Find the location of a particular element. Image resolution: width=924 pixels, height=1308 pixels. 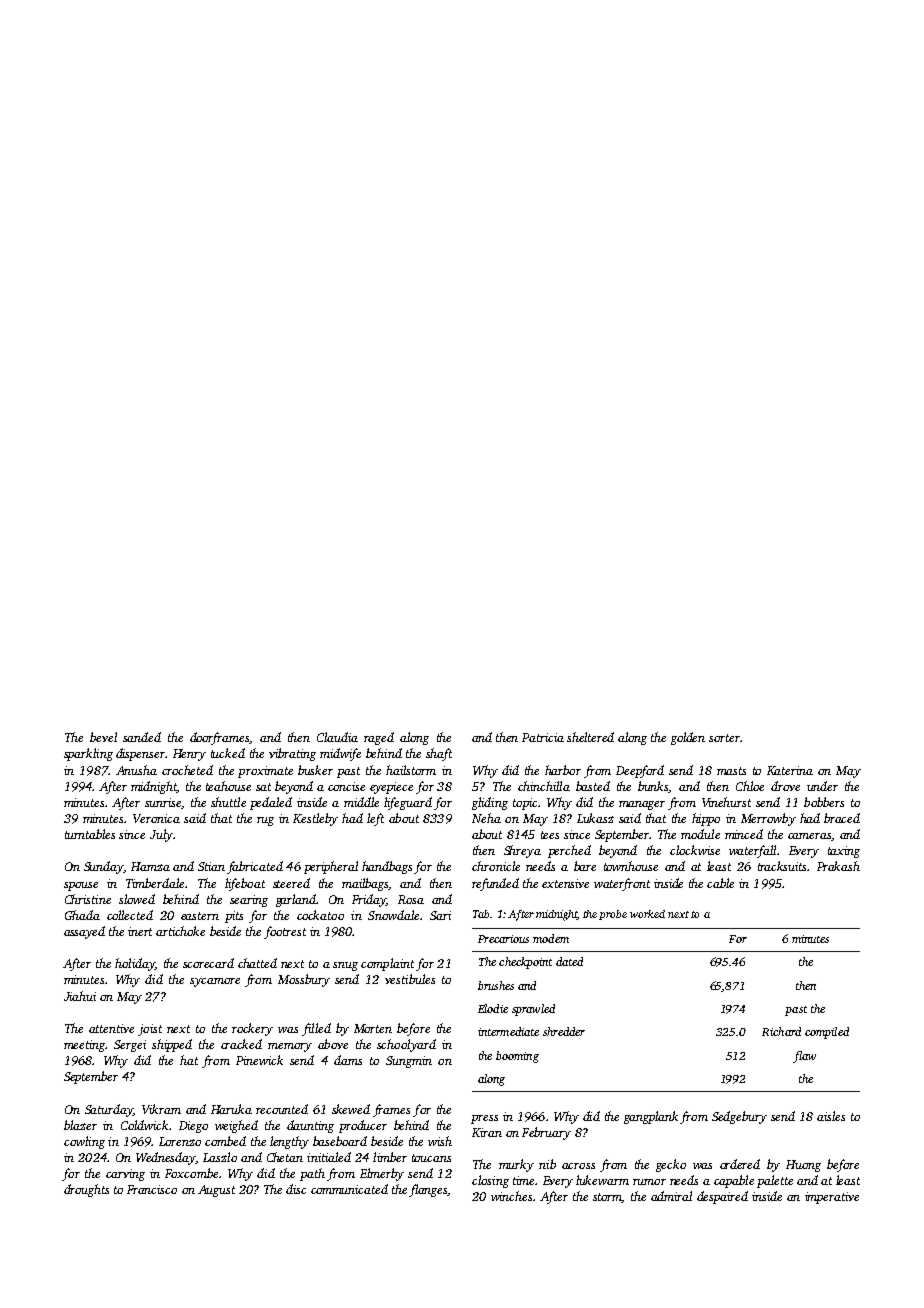

sunrise is located at coordinates (163, 802).
